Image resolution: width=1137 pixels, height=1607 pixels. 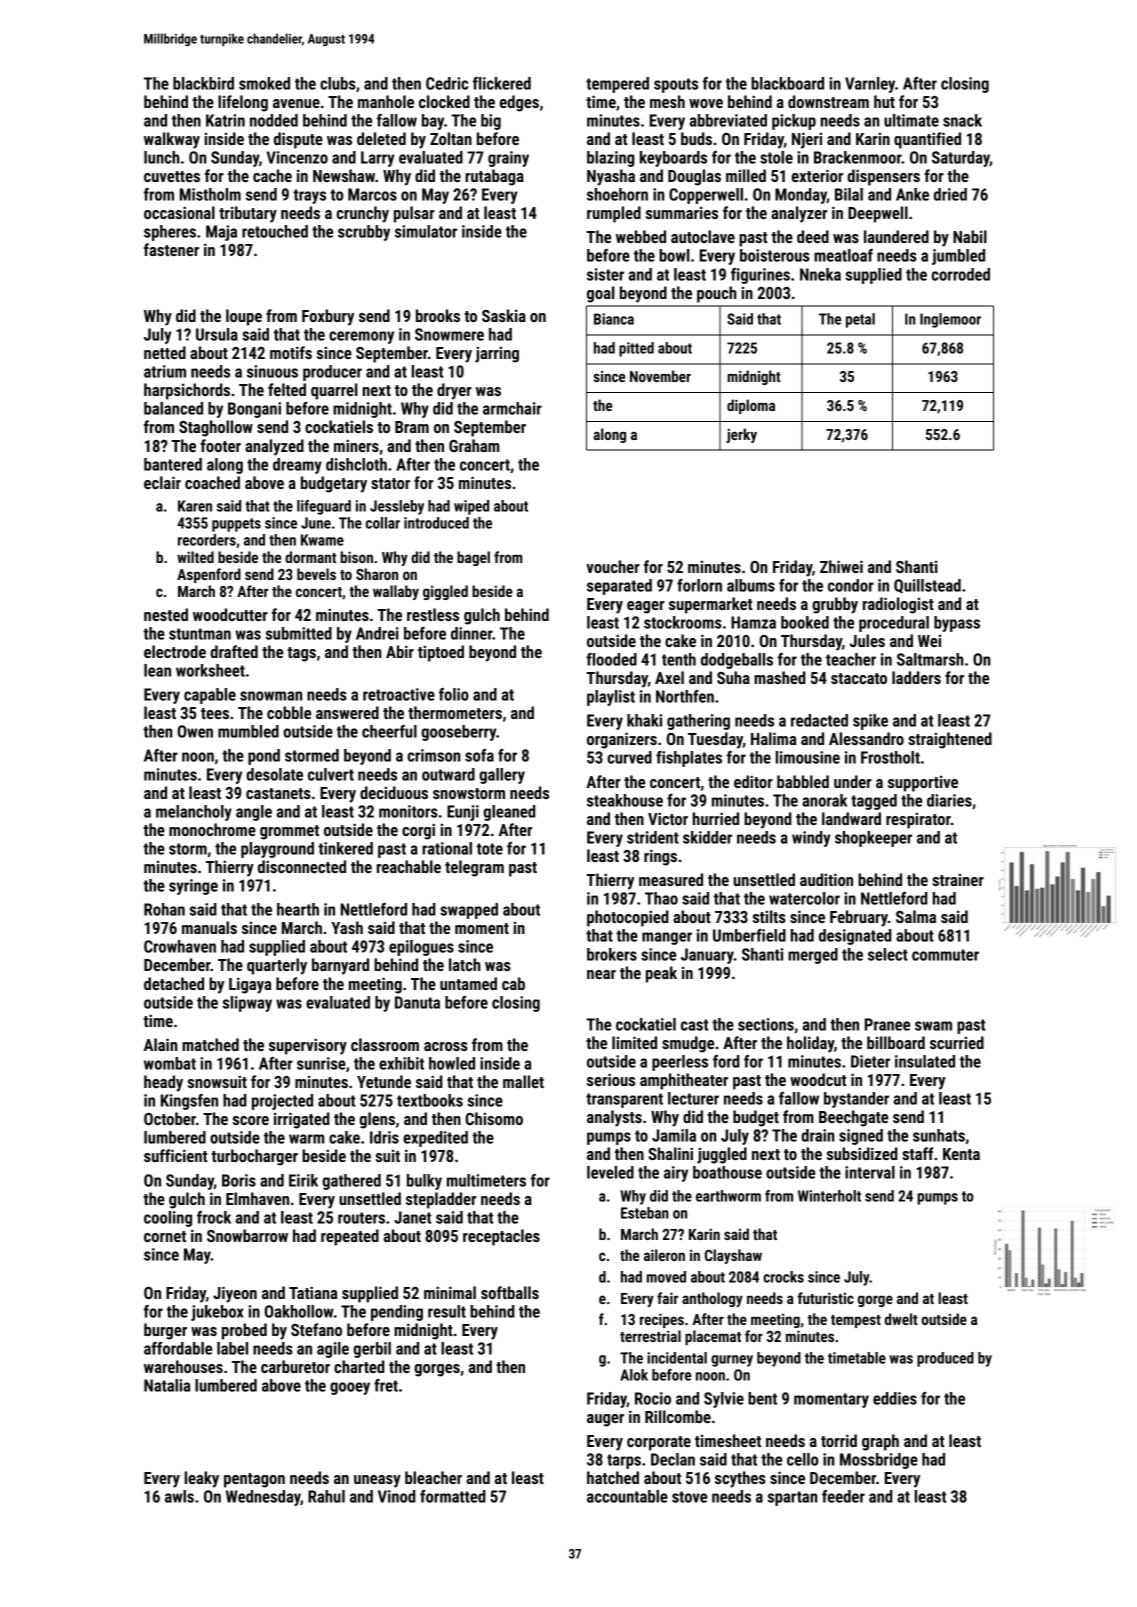 What do you see at coordinates (338, 83) in the document?
I see `clubs` at bounding box center [338, 83].
